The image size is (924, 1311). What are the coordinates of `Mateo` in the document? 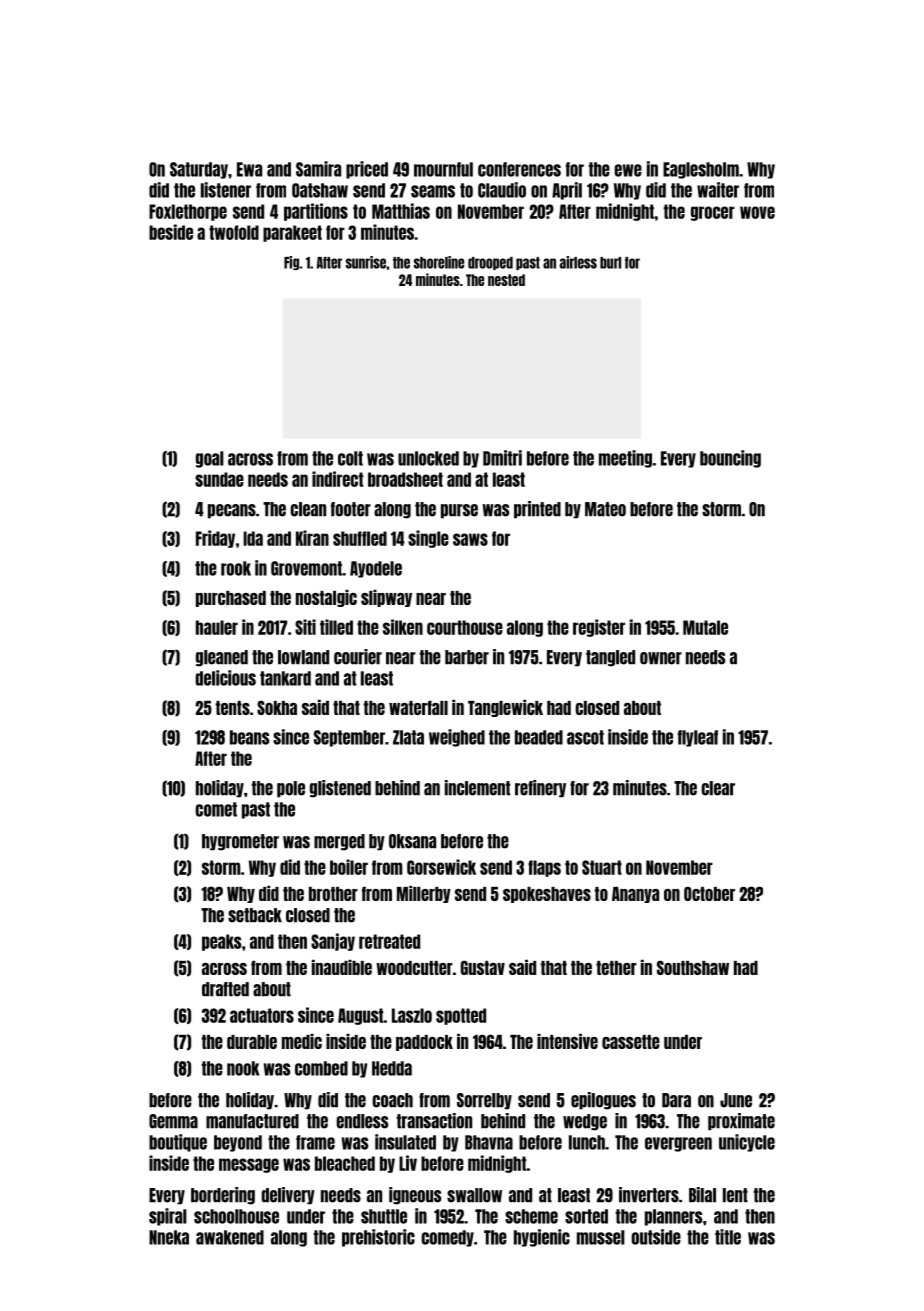 It's located at (605, 509).
